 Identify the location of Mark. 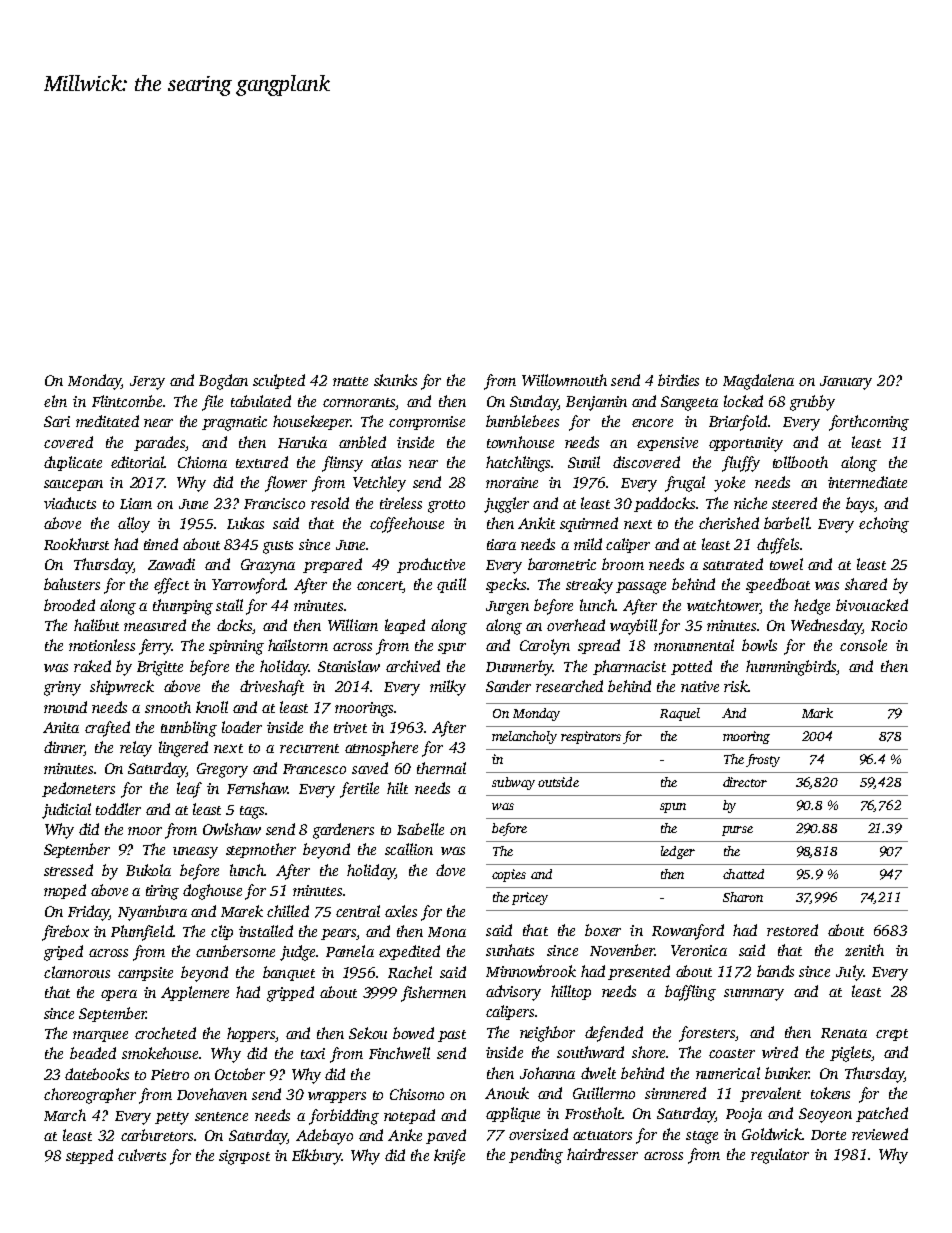
(817, 713).
